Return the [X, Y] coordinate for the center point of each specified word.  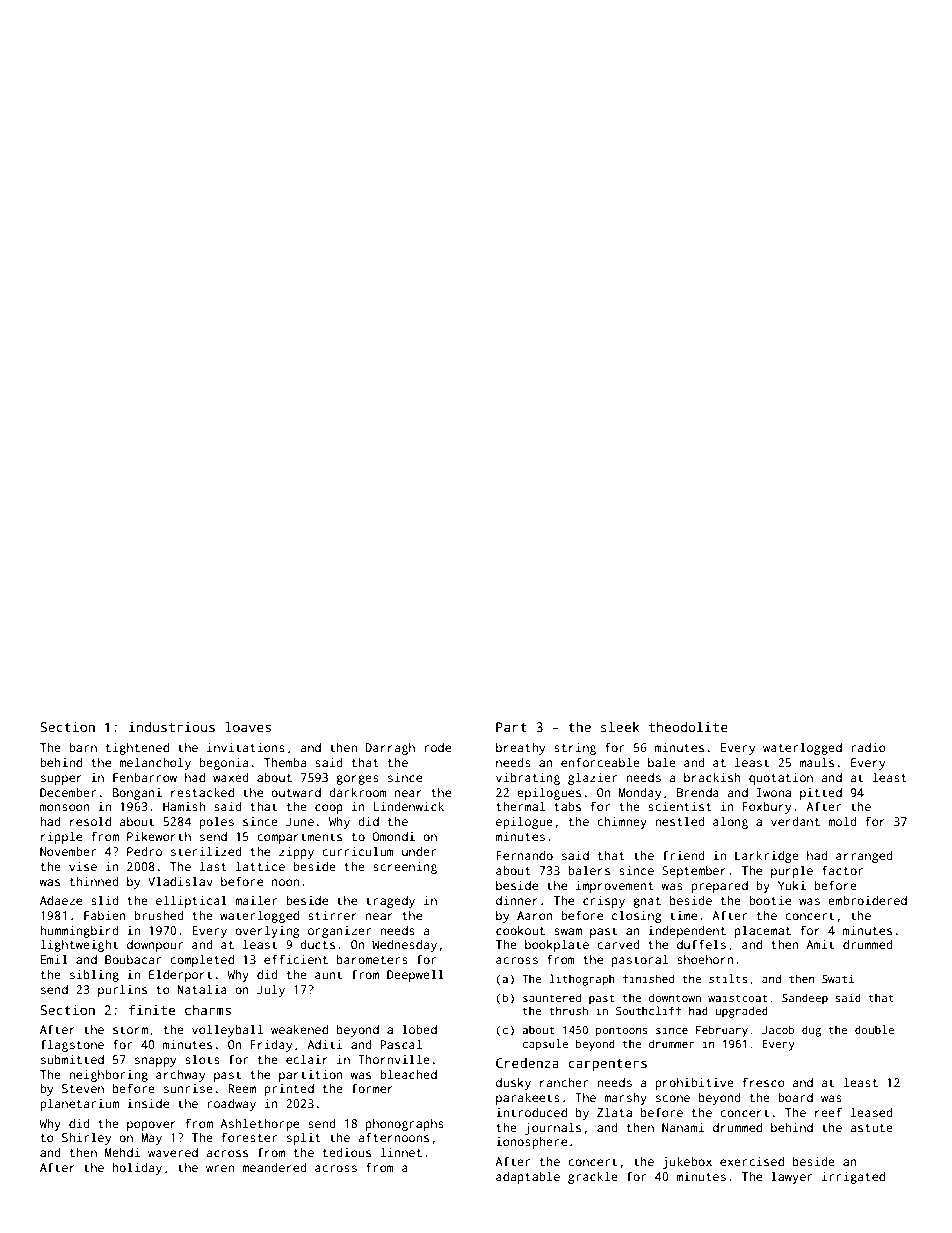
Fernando [524, 855]
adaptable [528, 1177]
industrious [172, 727]
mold [842, 821]
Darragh [390, 749]
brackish [712, 777]
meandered [274, 1167]
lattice [260, 866]
